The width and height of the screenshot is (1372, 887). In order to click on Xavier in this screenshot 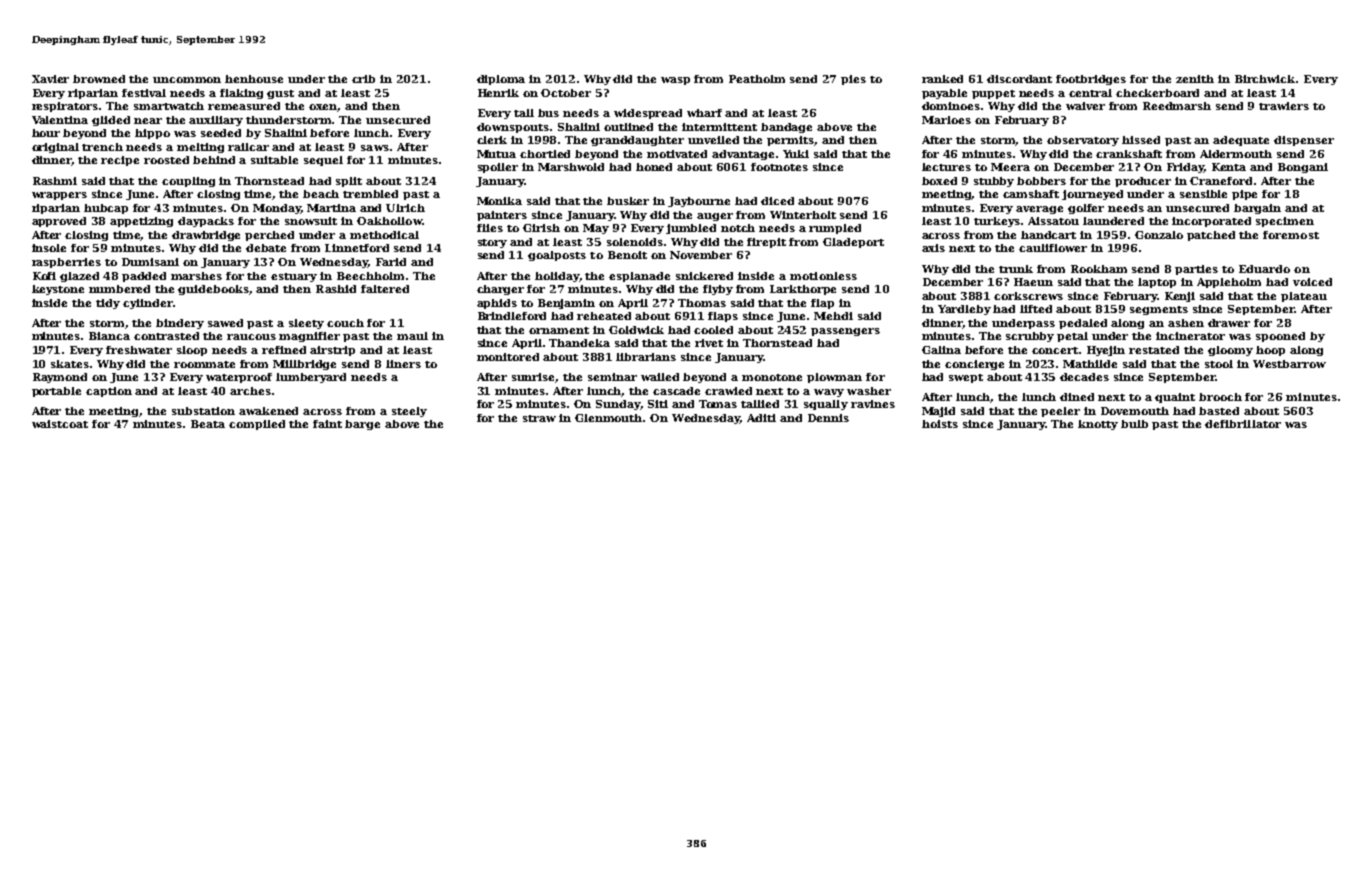, I will do `click(50, 79)`.
